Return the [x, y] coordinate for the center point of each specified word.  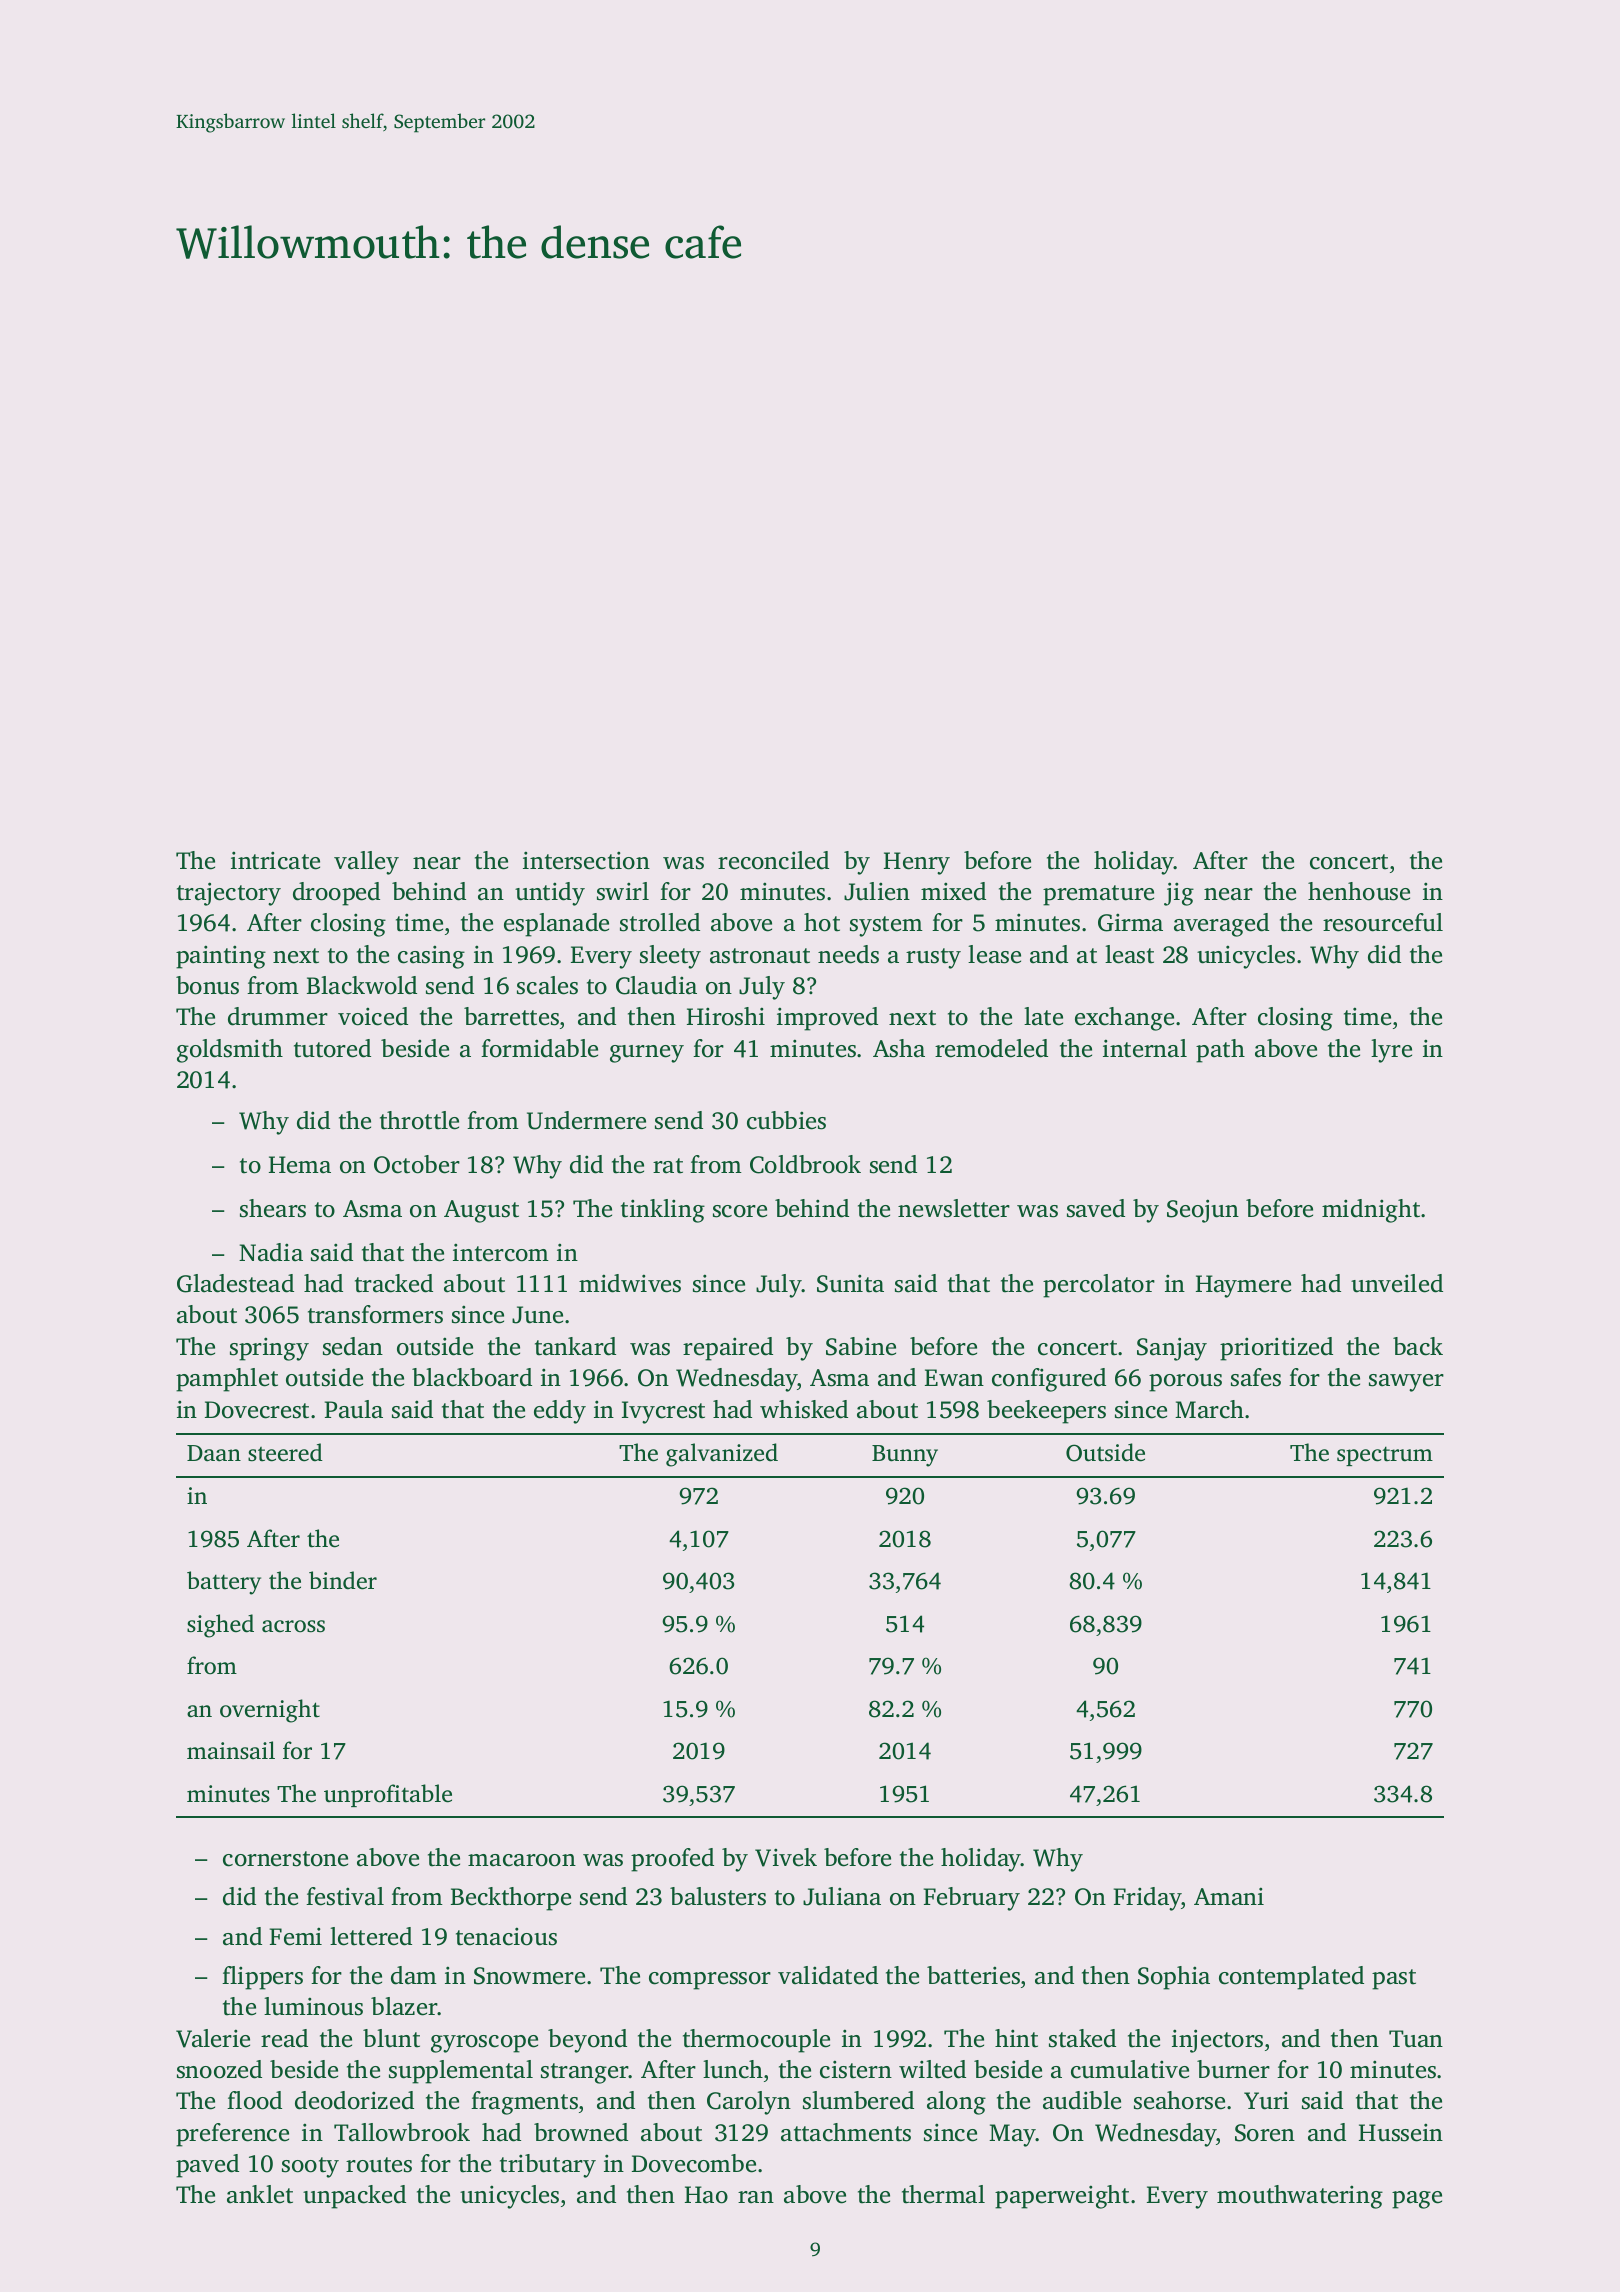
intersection [586, 860]
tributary [548, 2166]
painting [221, 957]
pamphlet [227, 1380]
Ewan [954, 1378]
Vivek [786, 1857]
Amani [1229, 1896]
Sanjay [1172, 1349]
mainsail [231, 1750]
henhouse [1359, 891]
